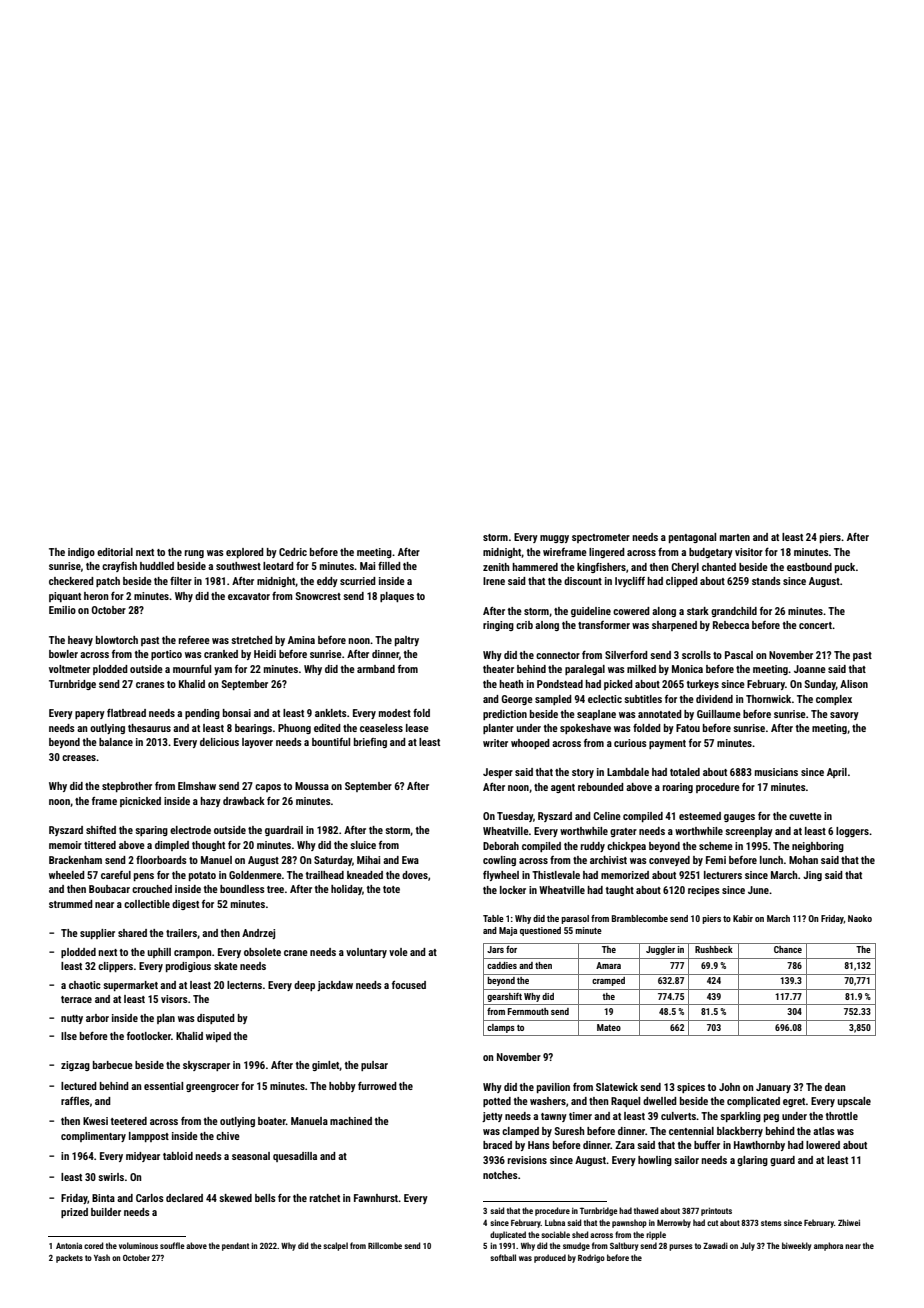 Image resolution: width=924 pixels, height=1308 pixels. What do you see at coordinates (591, 1258) in the screenshot?
I see `Rodrigo` at bounding box center [591, 1258].
